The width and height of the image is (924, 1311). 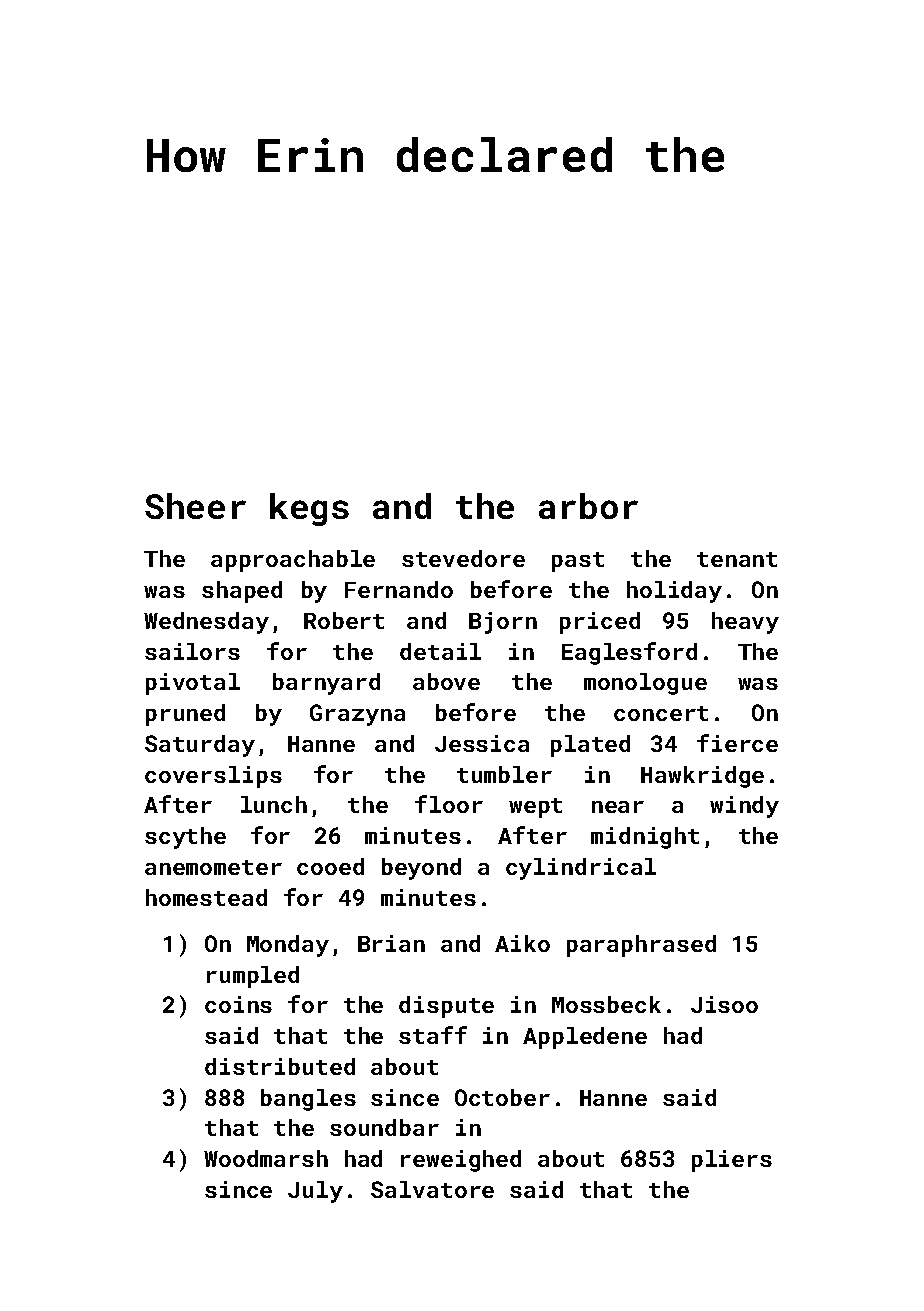 I want to click on past, so click(x=578, y=562).
